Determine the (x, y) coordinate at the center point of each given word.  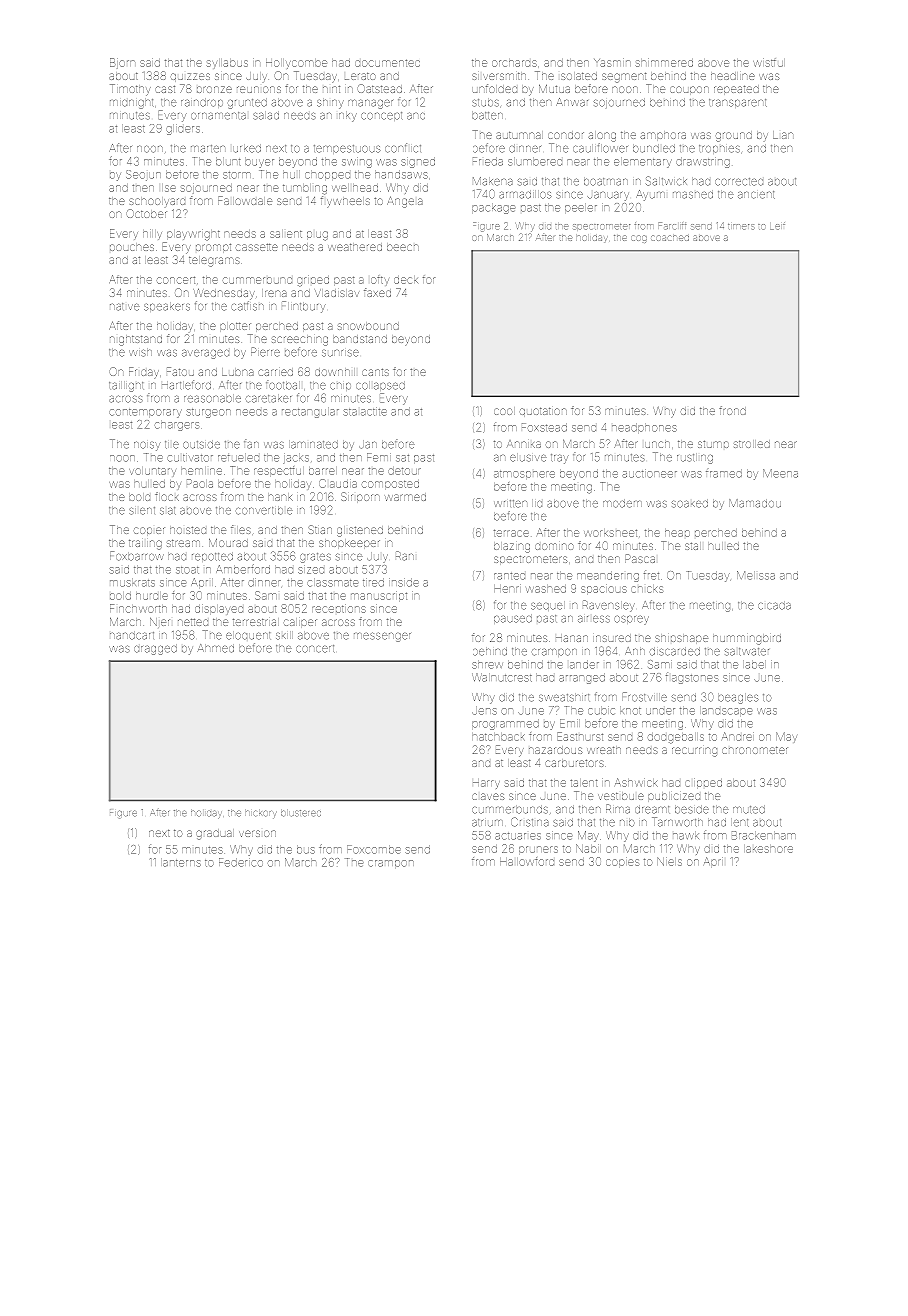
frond (732, 410)
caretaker (268, 398)
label (754, 664)
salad (266, 115)
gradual (215, 834)
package (494, 208)
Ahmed (215, 648)
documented (387, 63)
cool (504, 411)
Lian (783, 135)
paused (513, 619)
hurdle (152, 596)
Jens (484, 710)
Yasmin (612, 63)
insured (612, 638)
